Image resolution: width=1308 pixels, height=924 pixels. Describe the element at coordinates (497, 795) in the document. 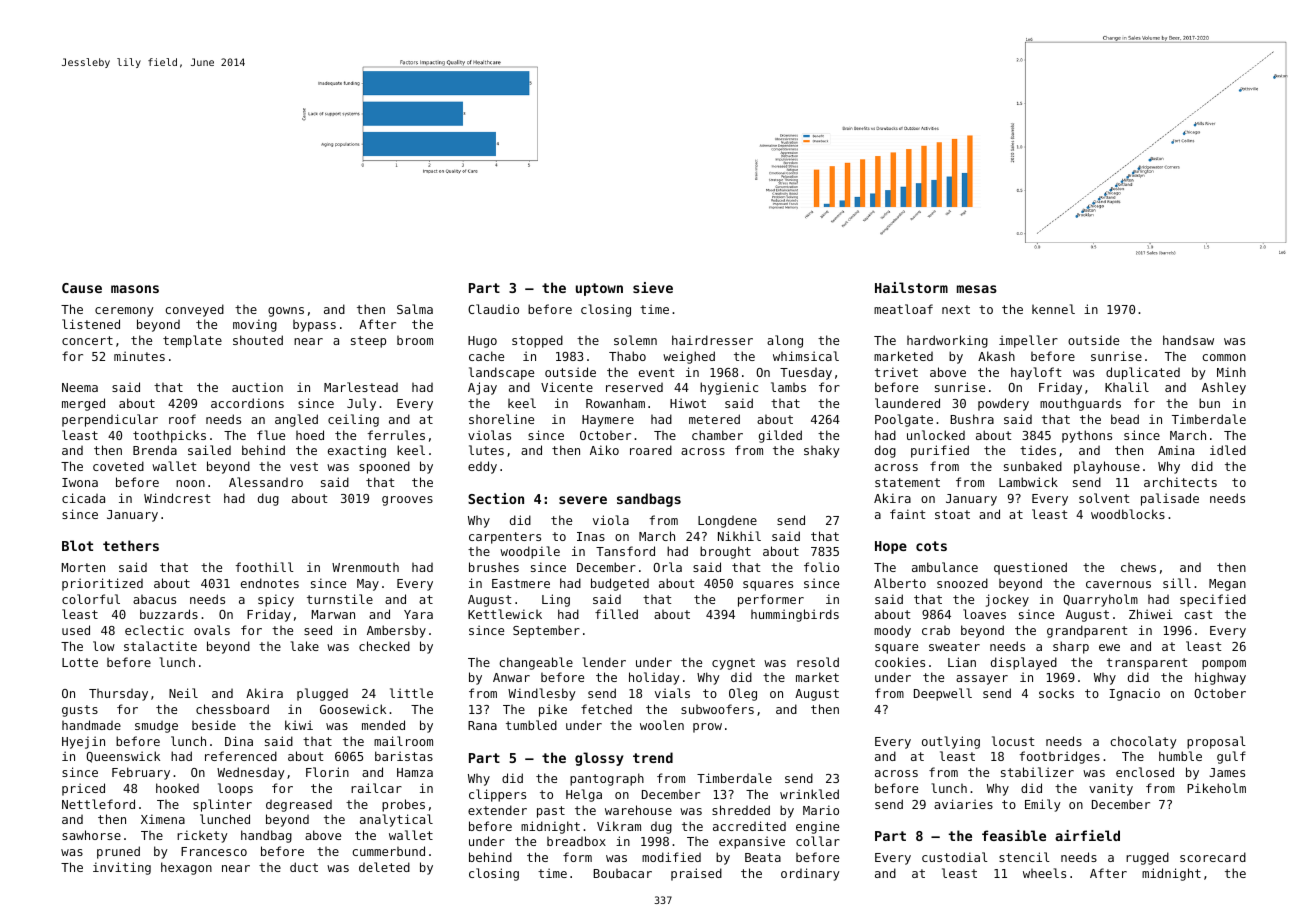

I see `clippers` at that location.
